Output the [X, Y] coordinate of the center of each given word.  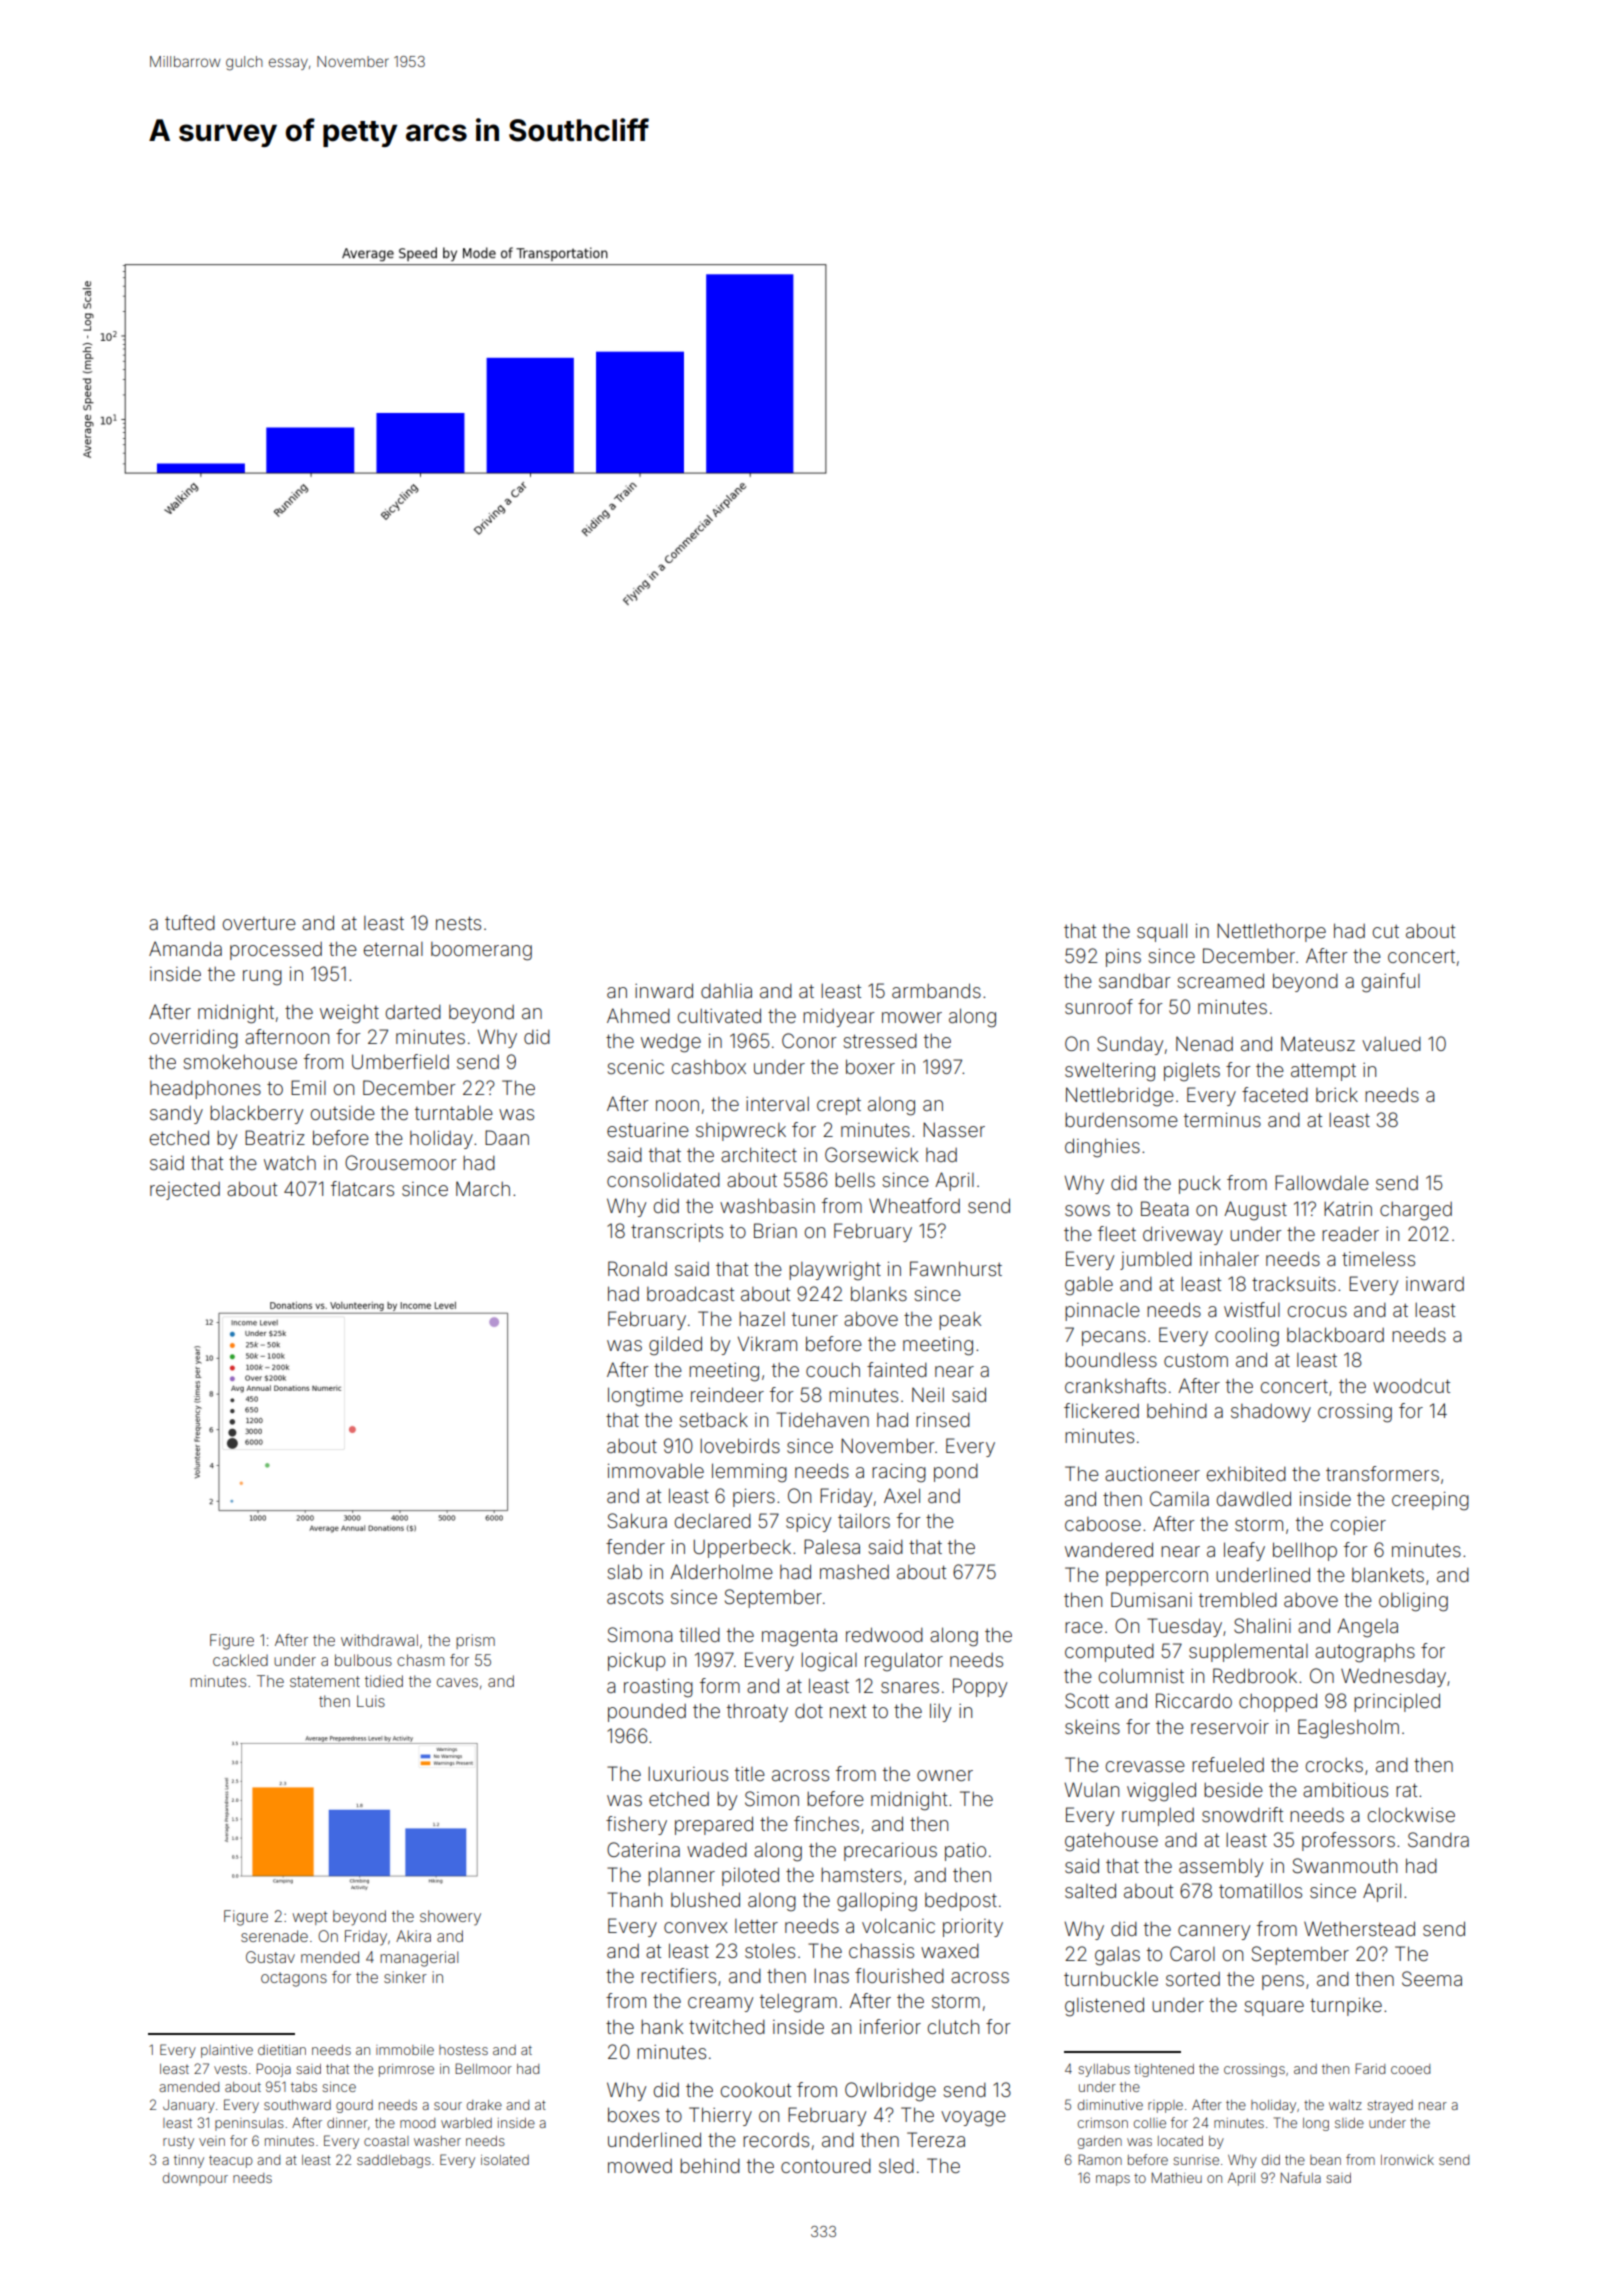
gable [1089, 1286]
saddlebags [394, 2161]
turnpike [1346, 2007]
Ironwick [1407, 2160]
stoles [770, 1951]
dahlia [726, 991]
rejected [185, 1191]
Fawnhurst [956, 1268]
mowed [640, 2166]
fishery [636, 1825]
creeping [1430, 1501]
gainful [1391, 983]
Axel [902, 1495]
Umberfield [400, 1061]
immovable [656, 1470]
